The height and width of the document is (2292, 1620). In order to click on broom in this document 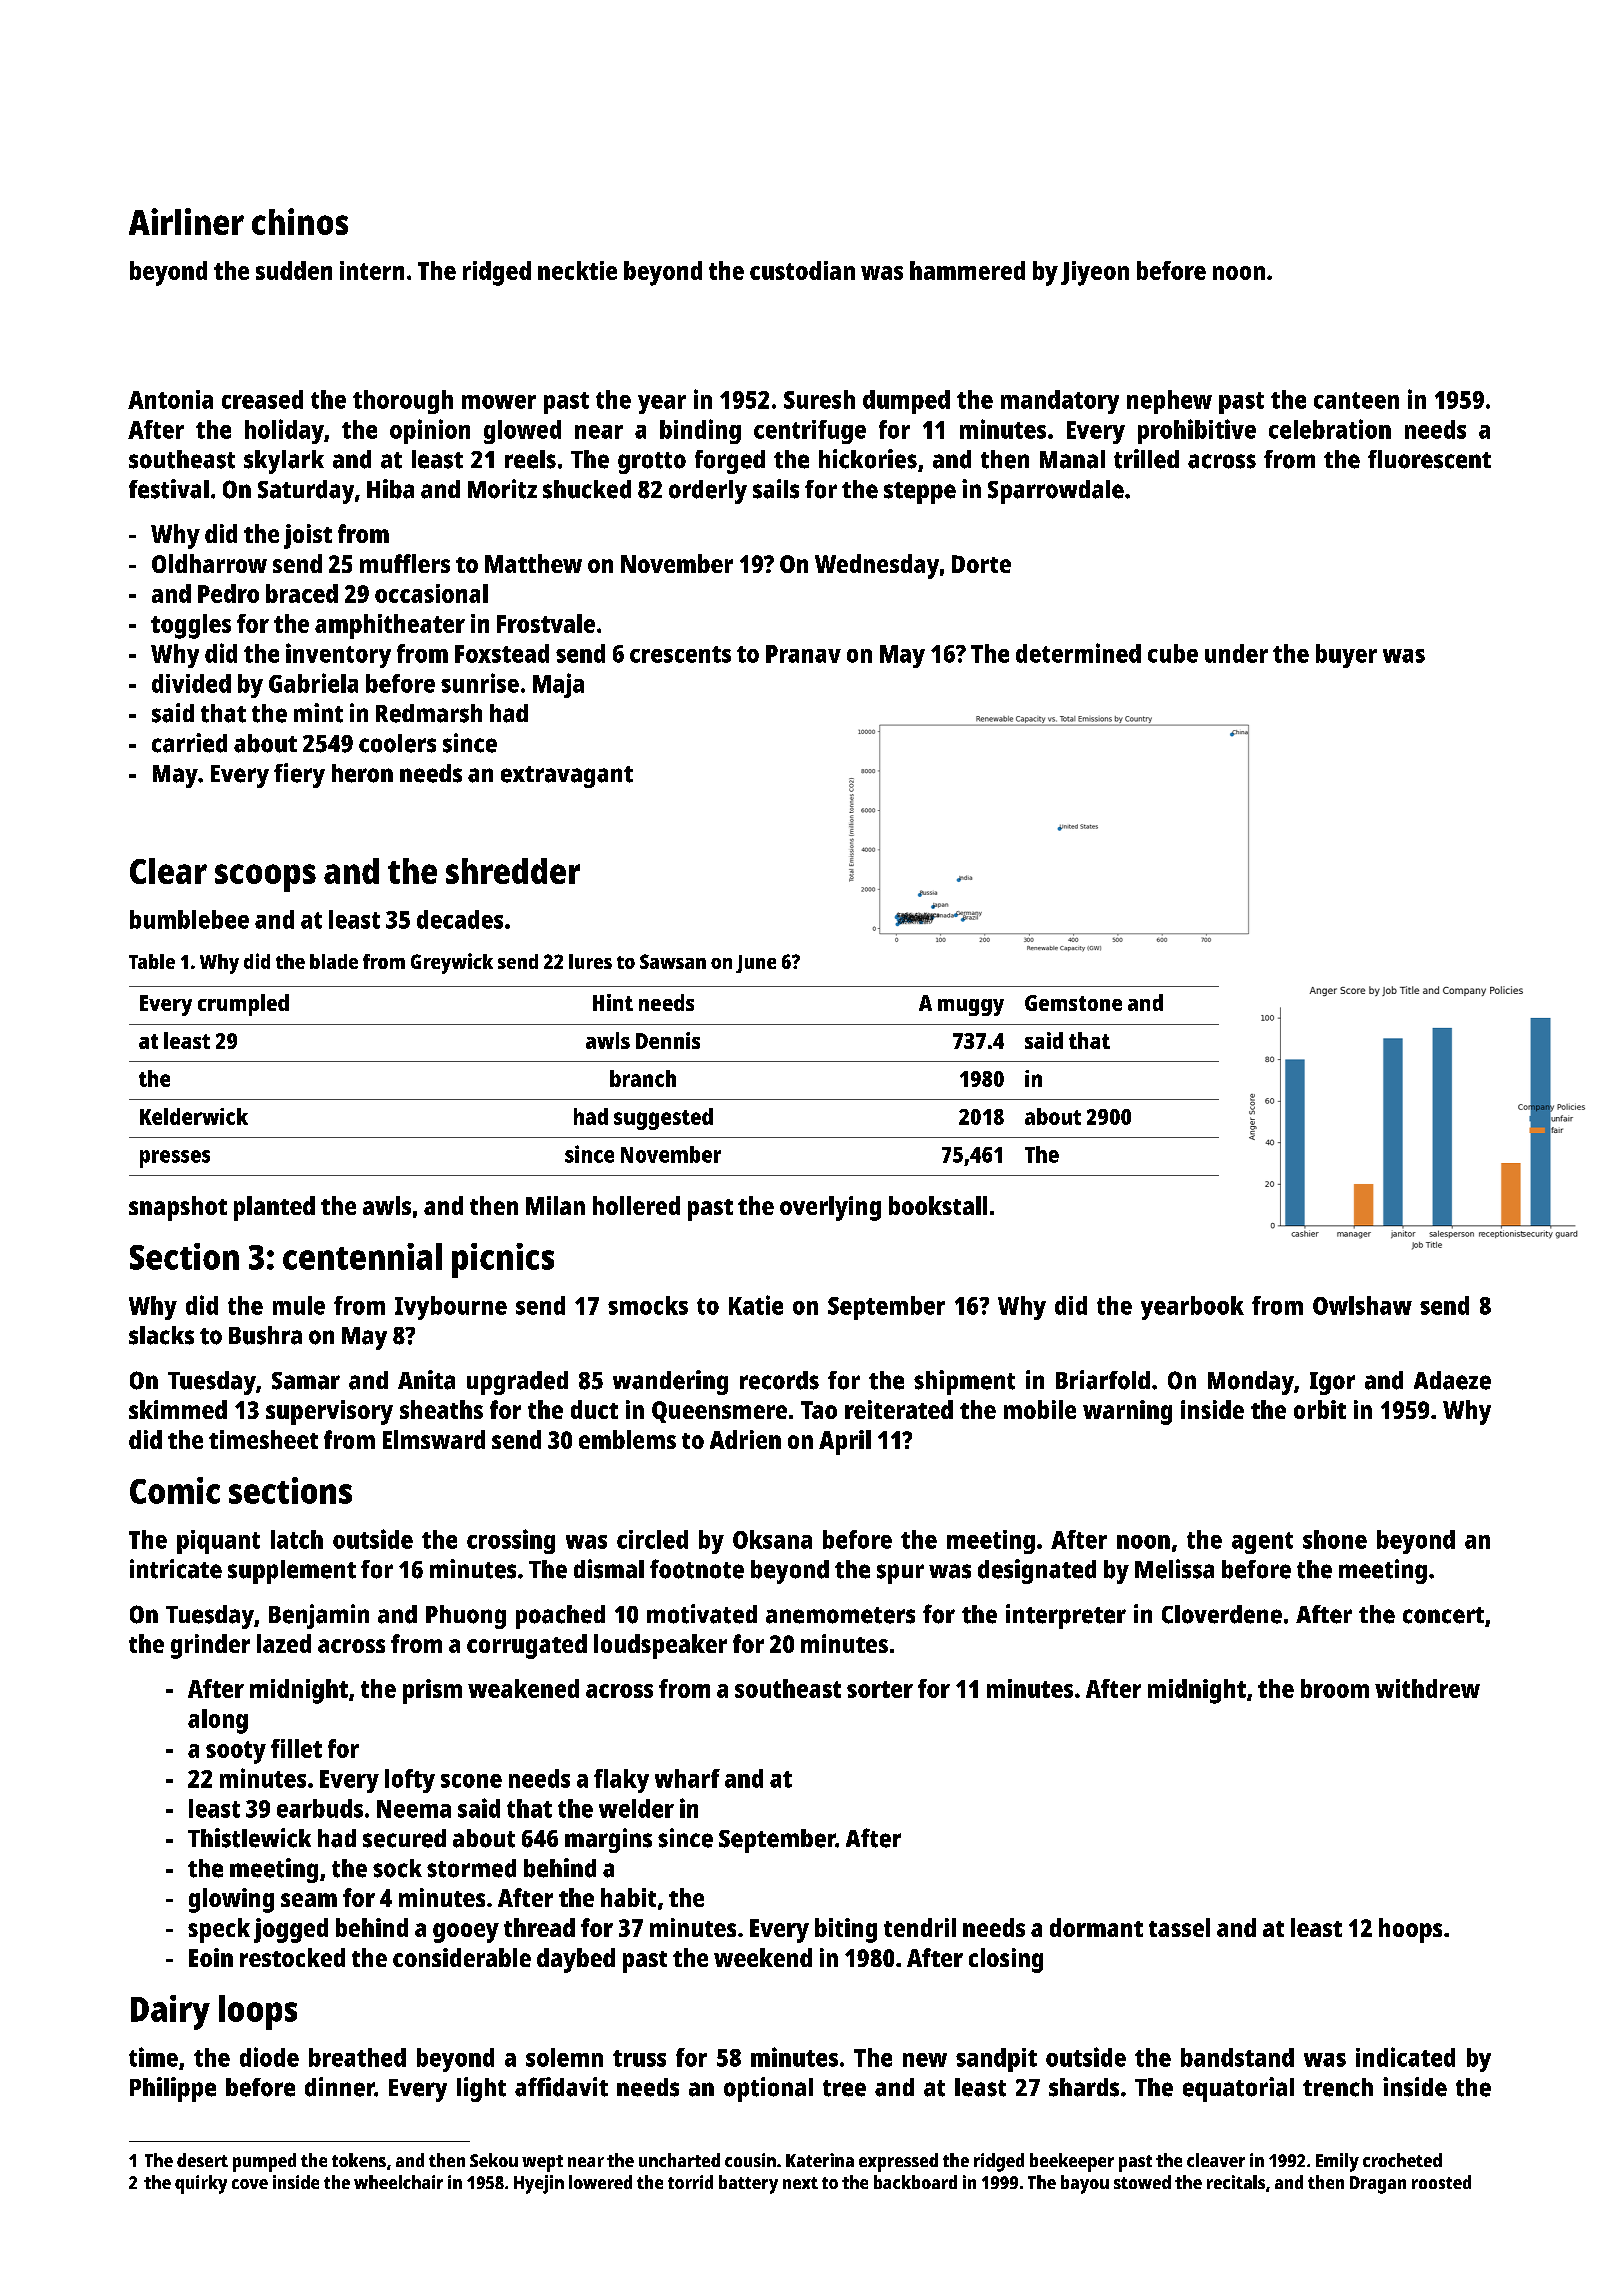, I will do `click(1335, 1688)`.
